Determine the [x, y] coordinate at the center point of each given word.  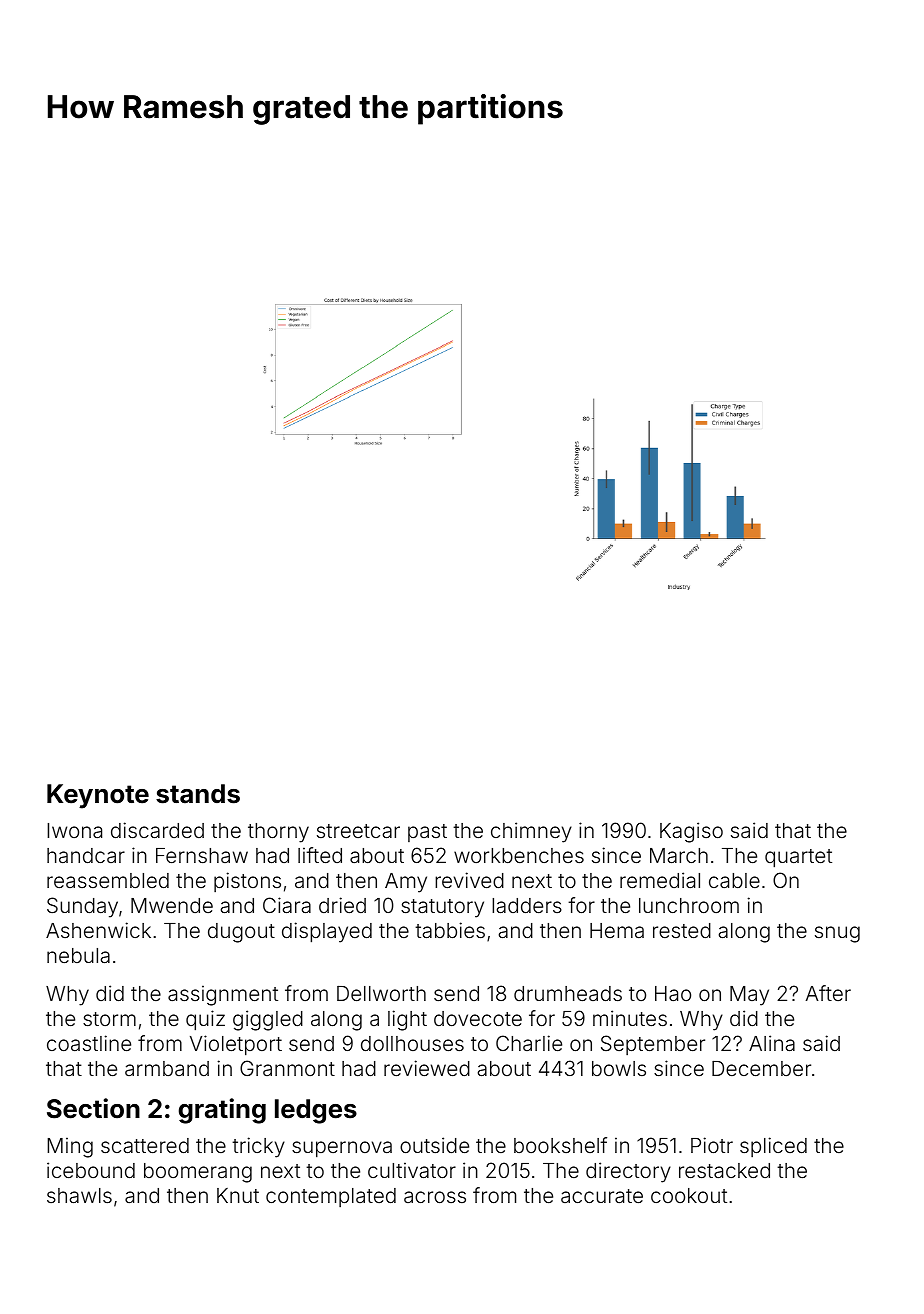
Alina [772, 1043]
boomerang [198, 1173]
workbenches [519, 855]
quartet [798, 858]
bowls [619, 1068]
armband [167, 1068]
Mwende [172, 905]
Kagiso [691, 832]
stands [198, 794]
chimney [531, 832]
